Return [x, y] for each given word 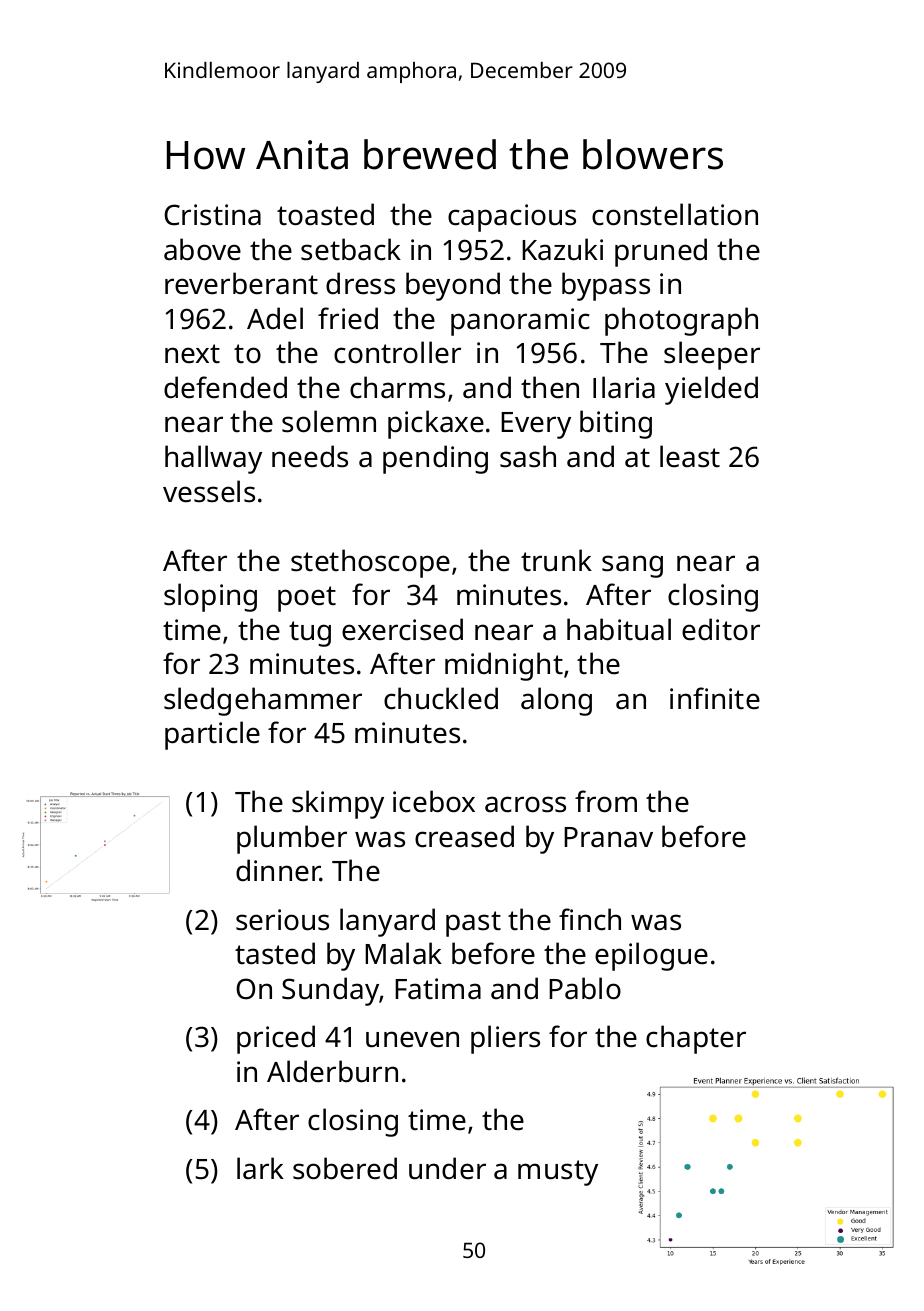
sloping [210, 597]
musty [558, 1173]
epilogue [651, 956]
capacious [512, 218]
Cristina [212, 215]
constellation [675, 214]
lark [260, 1168]
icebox [434, 801]
